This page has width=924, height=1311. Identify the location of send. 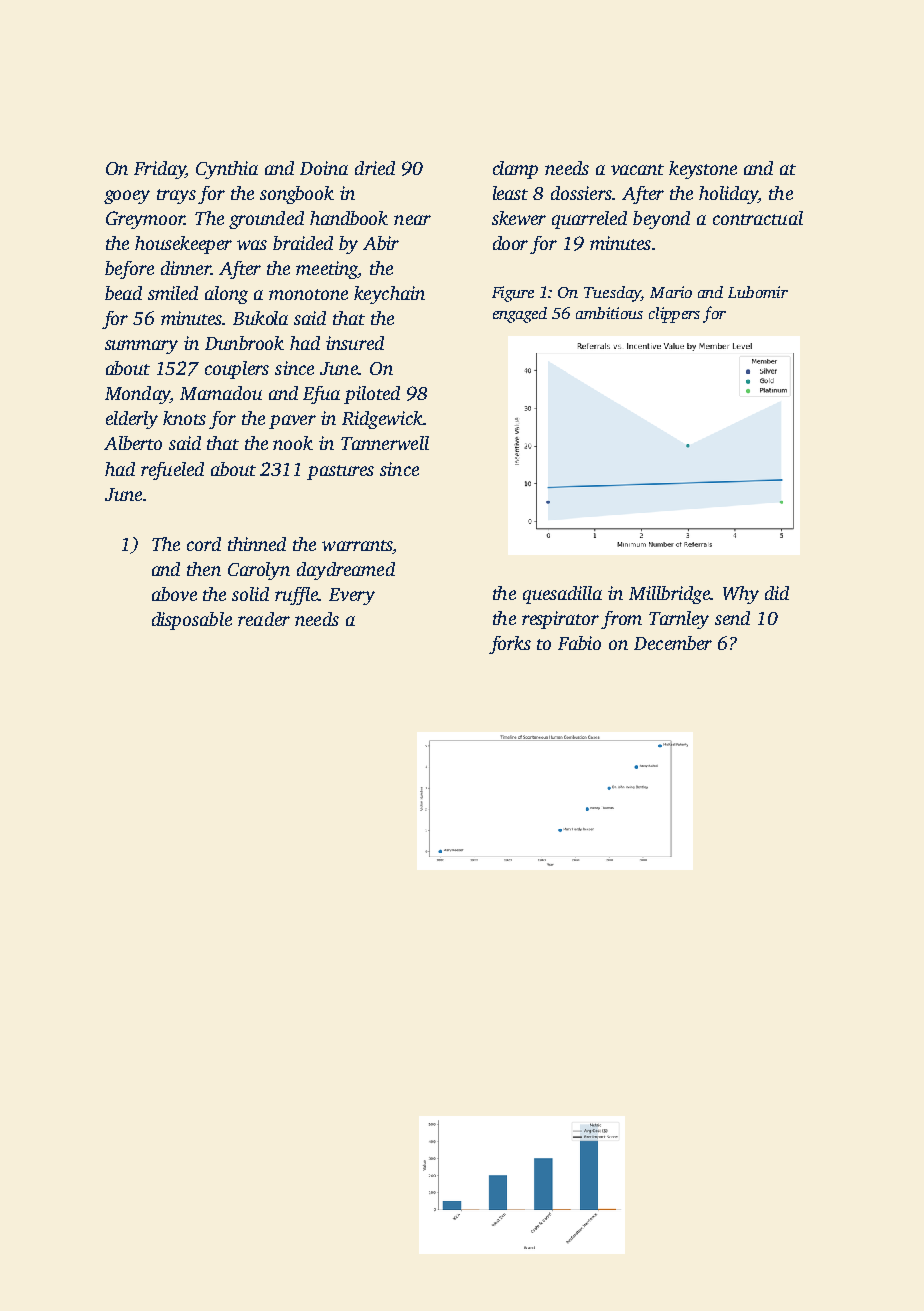
(732, 618).
